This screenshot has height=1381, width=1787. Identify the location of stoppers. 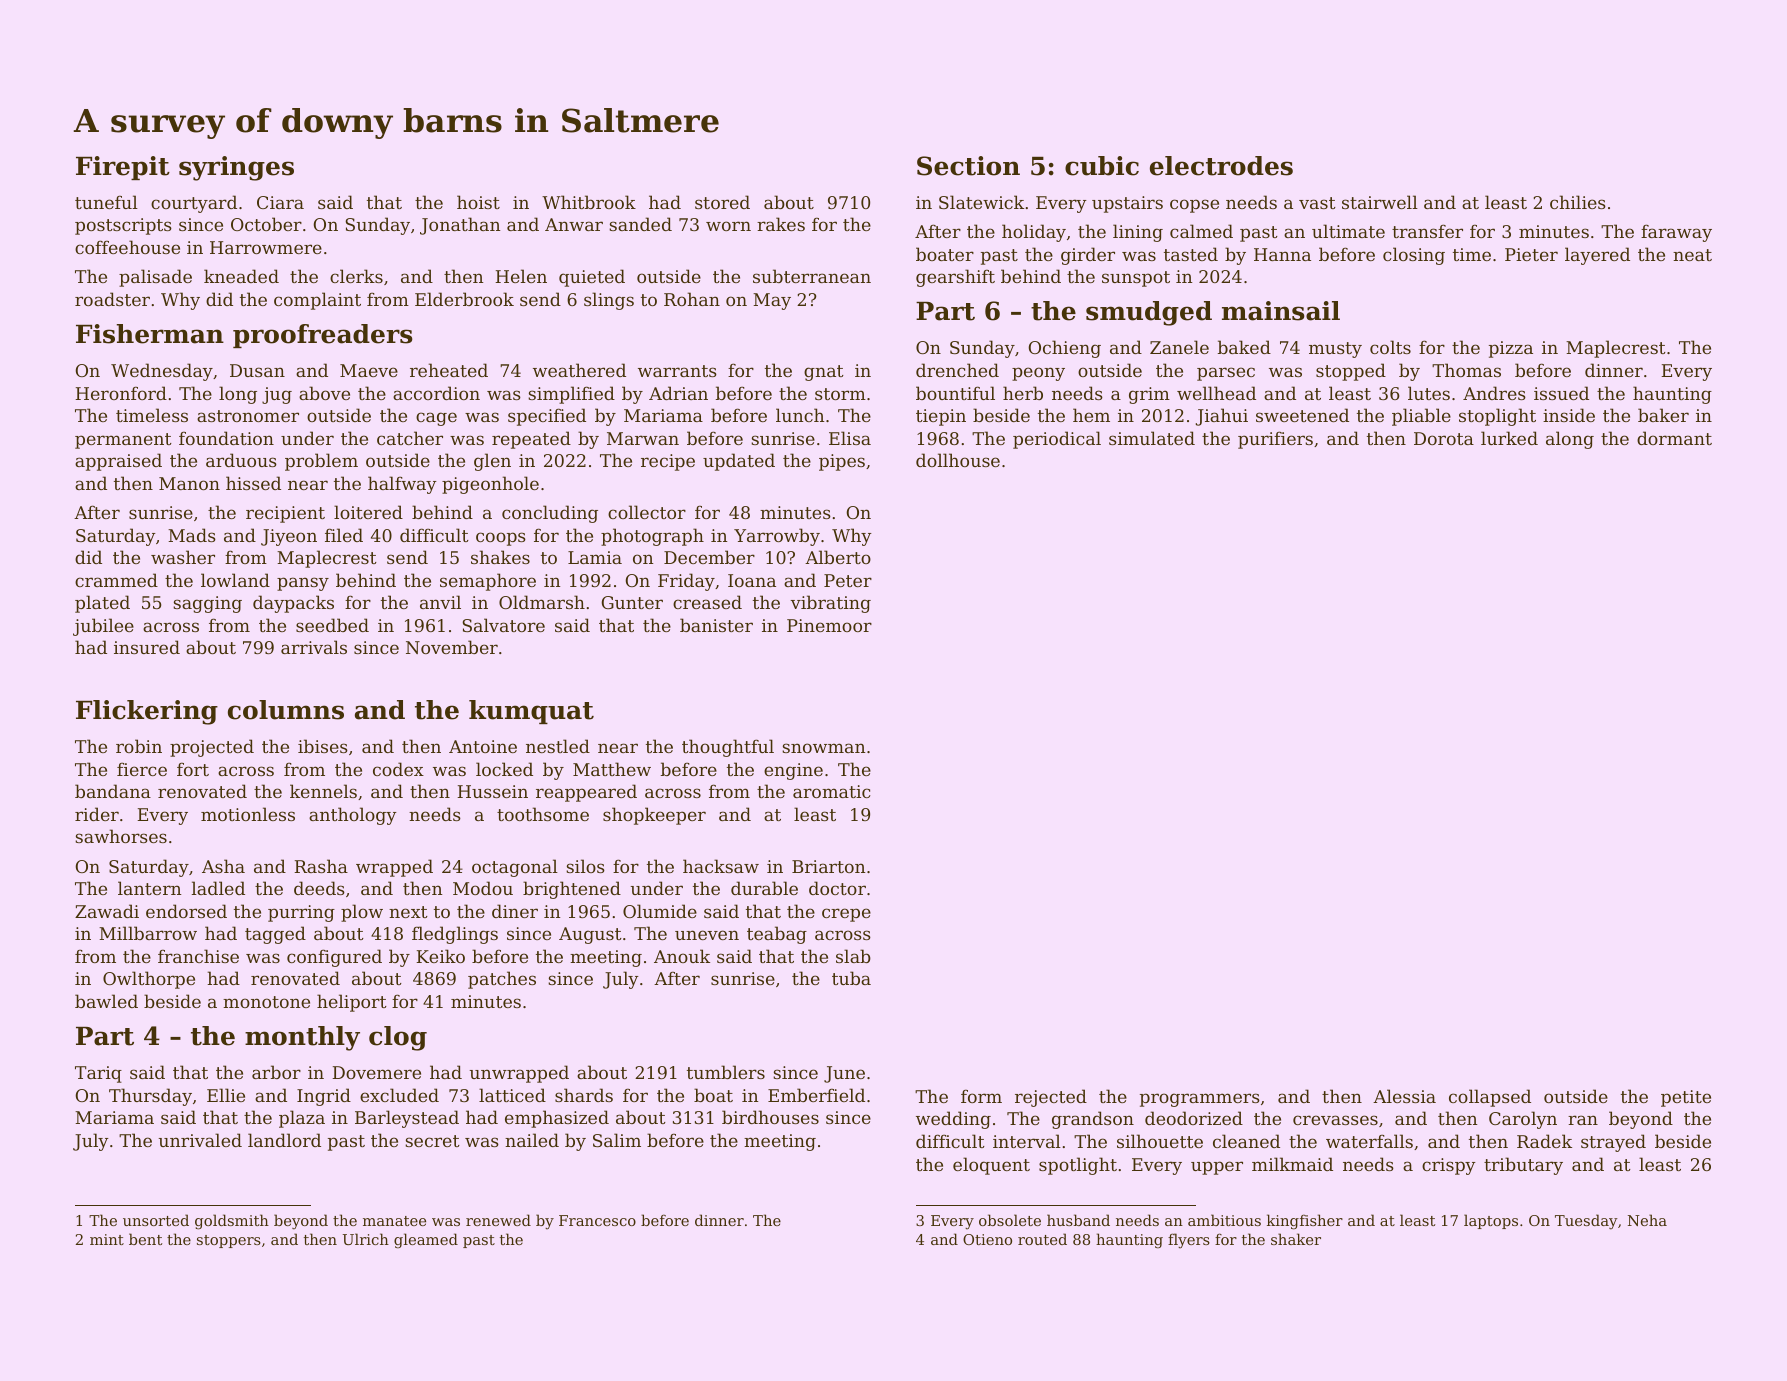
(229, 1241).
